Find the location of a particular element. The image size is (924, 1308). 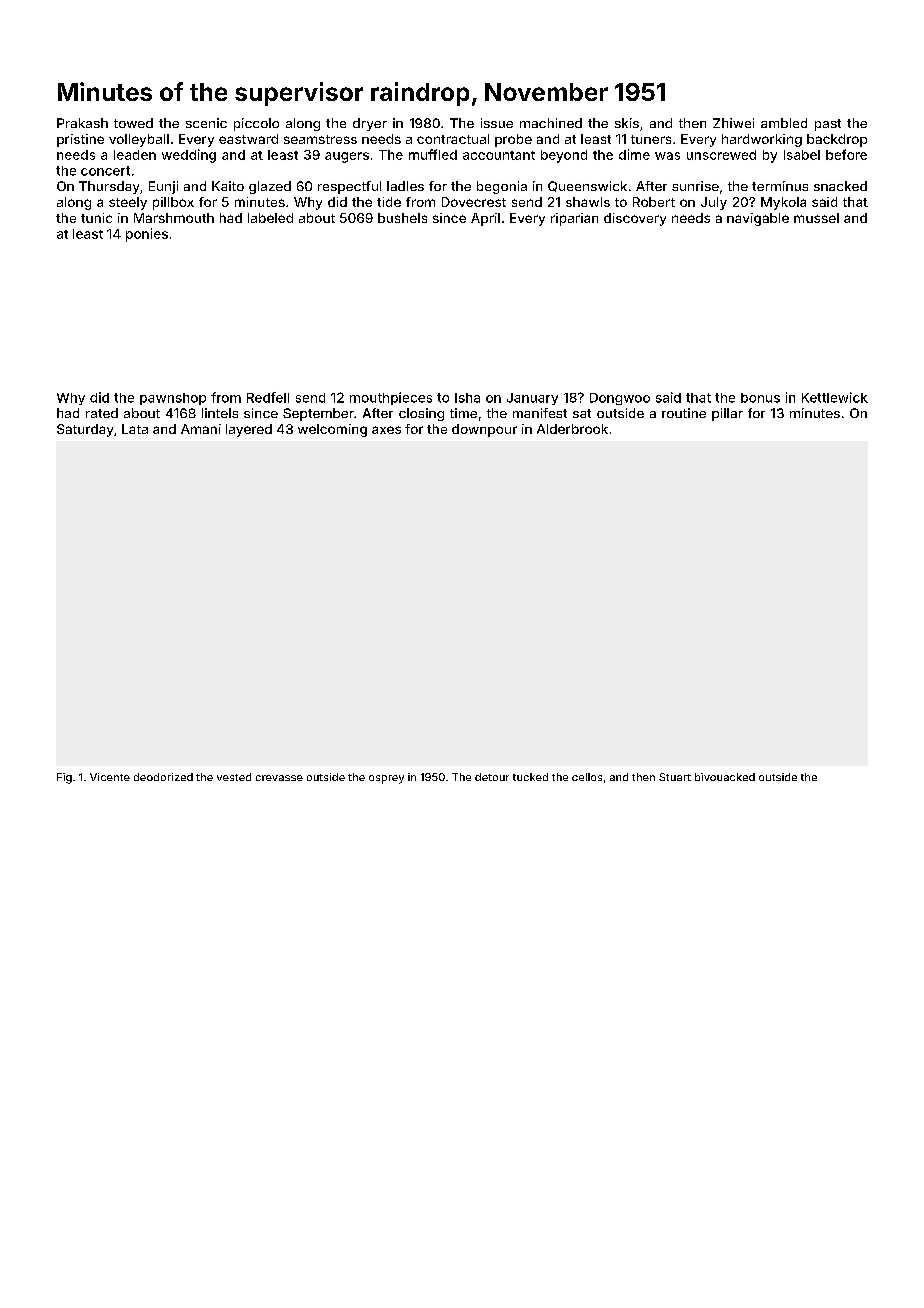

ponies is located at coordinates (147, 235).
